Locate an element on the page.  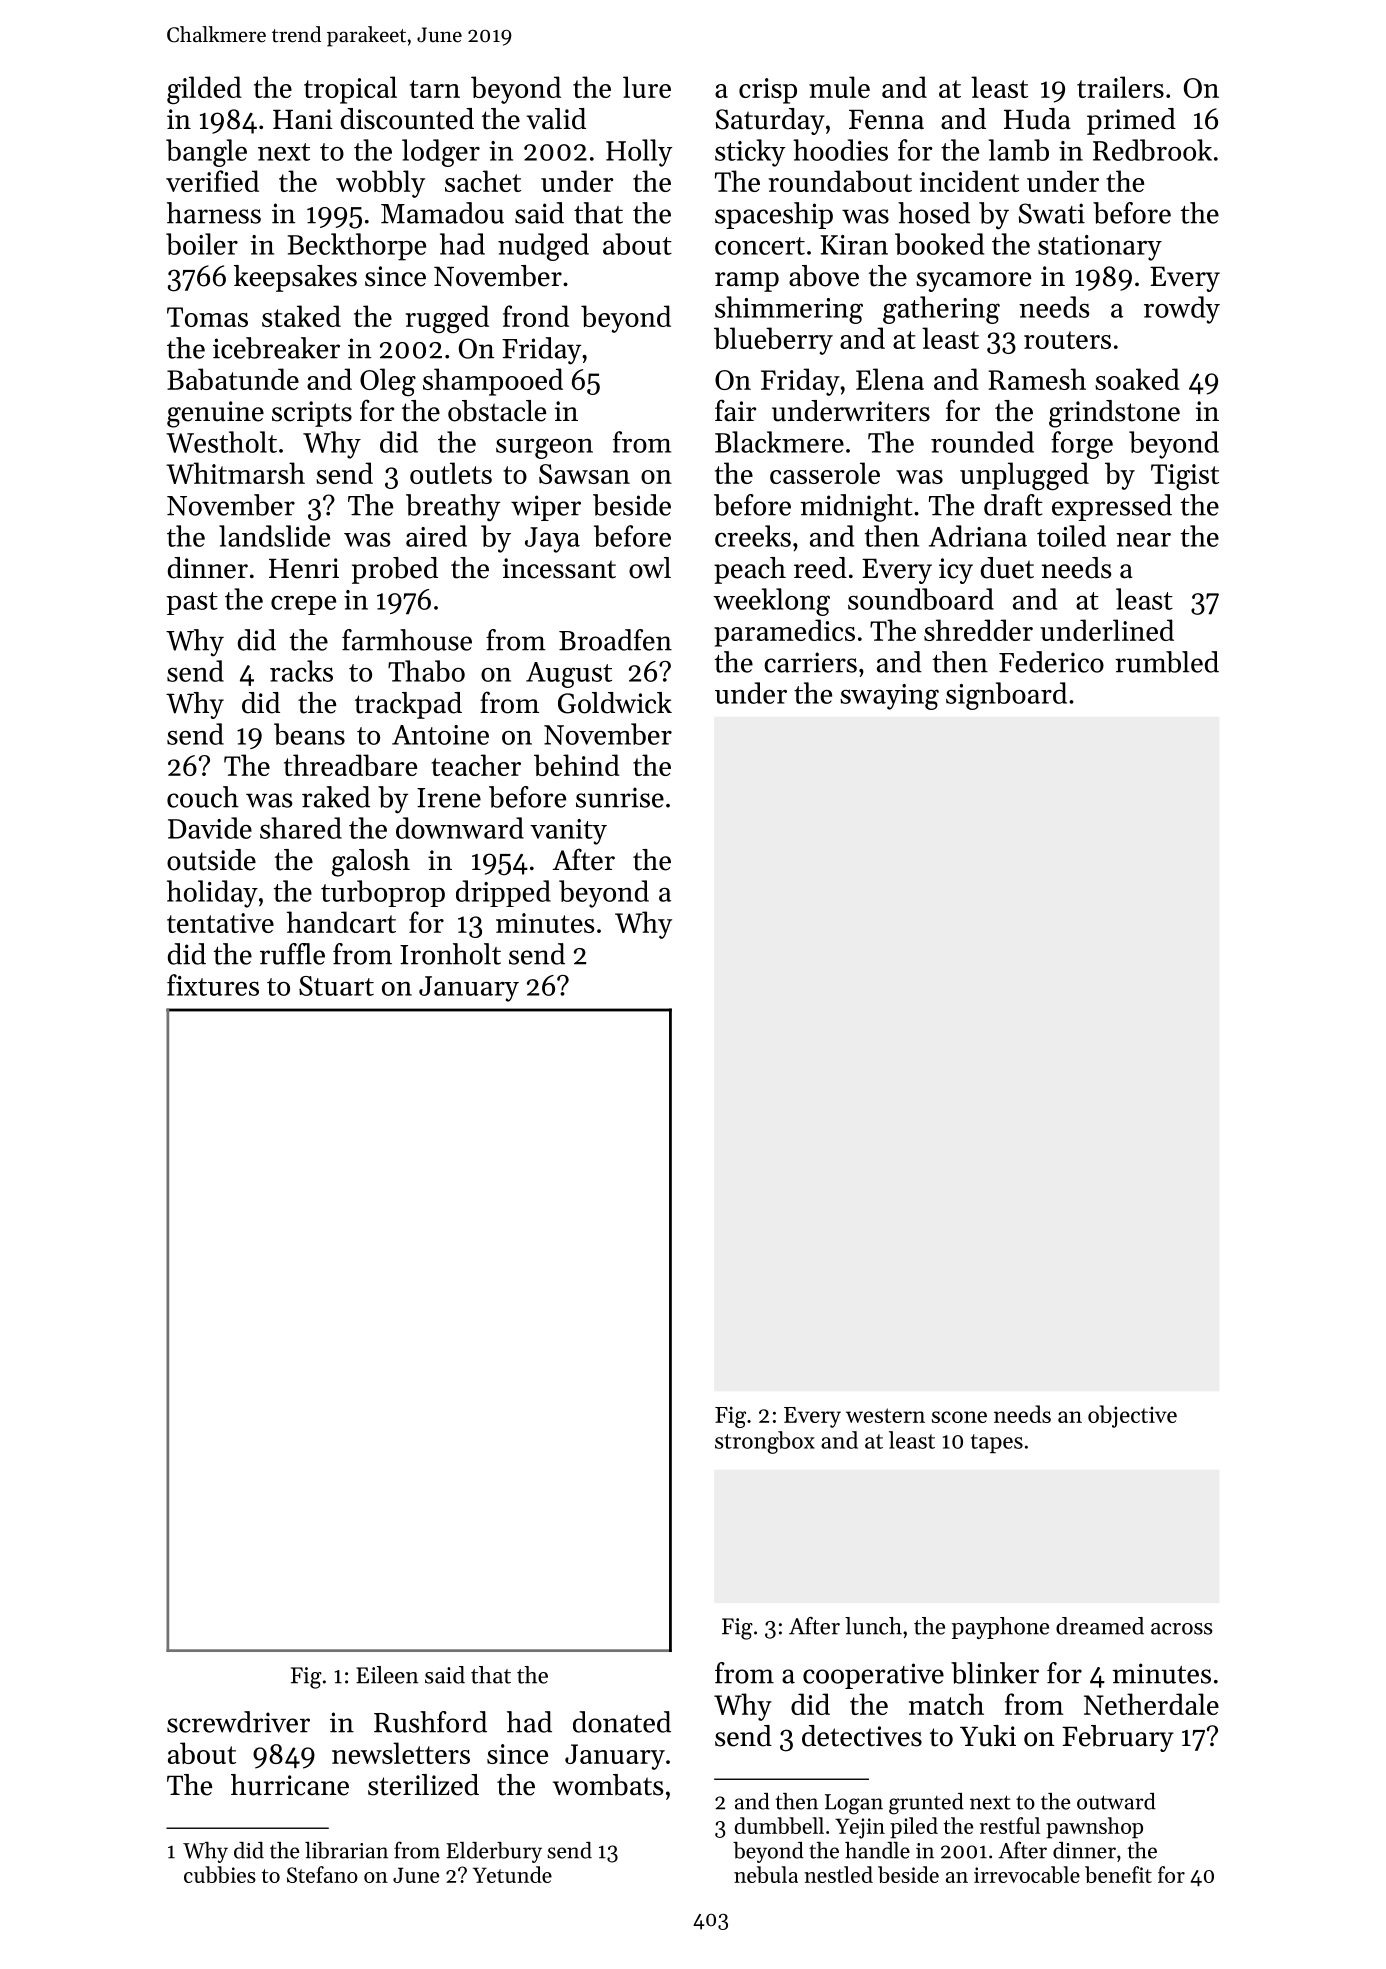
tapes is located at coordinates (997, 1443).
